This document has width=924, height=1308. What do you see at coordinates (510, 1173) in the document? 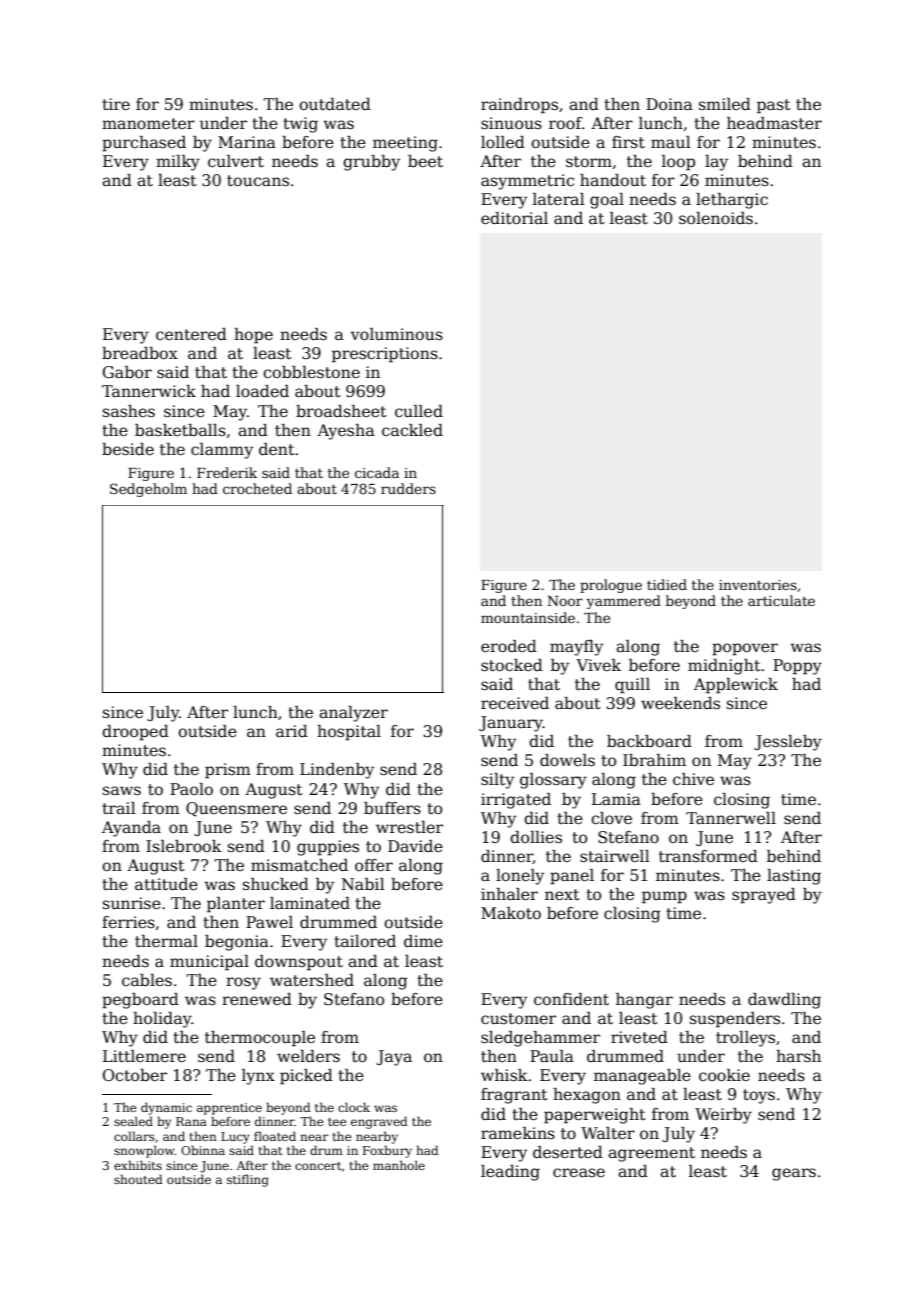
I see `leading` at bounding box center [510, 1173].
